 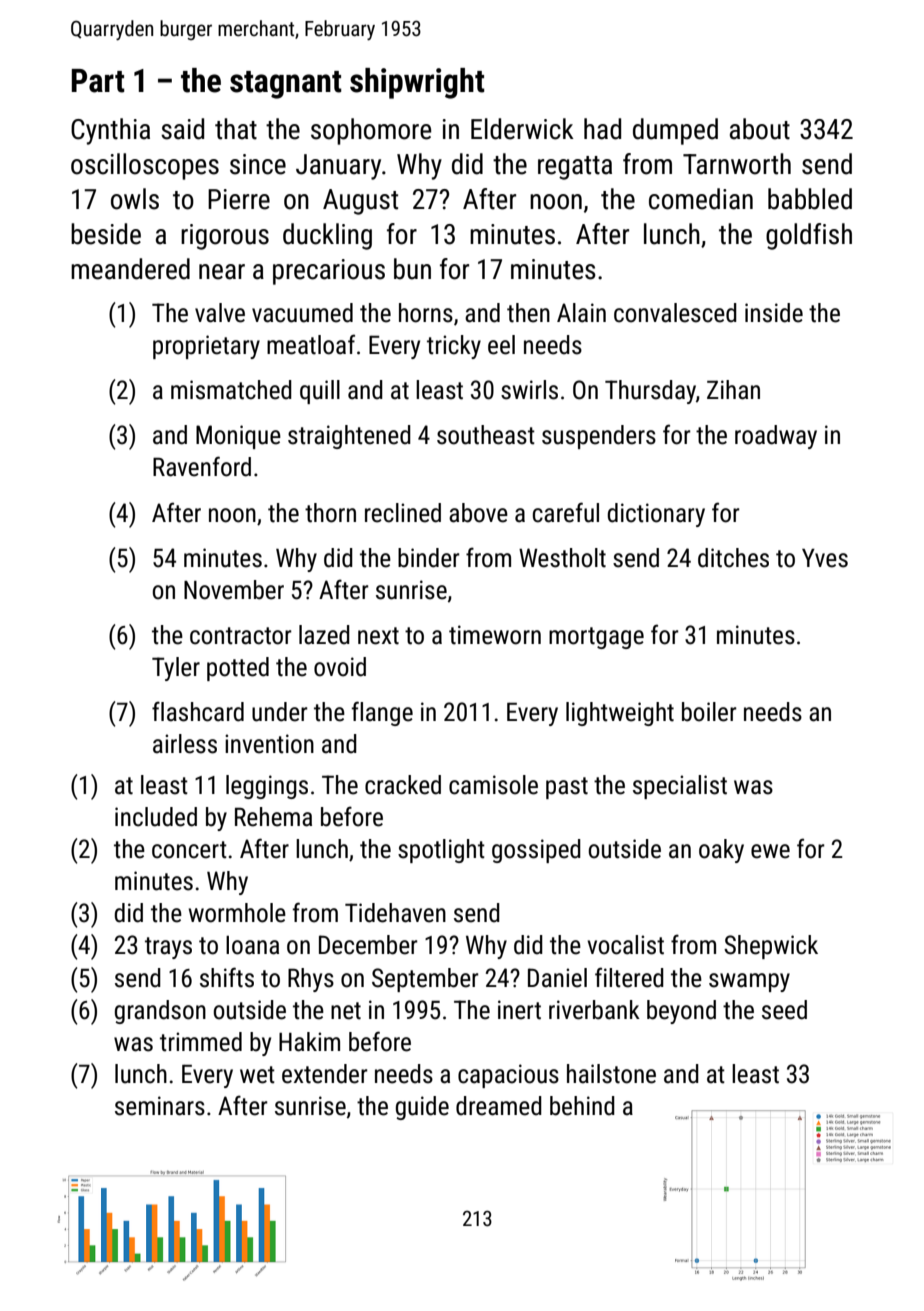 I want to click on proprietary, so click(x=206, y=347).
